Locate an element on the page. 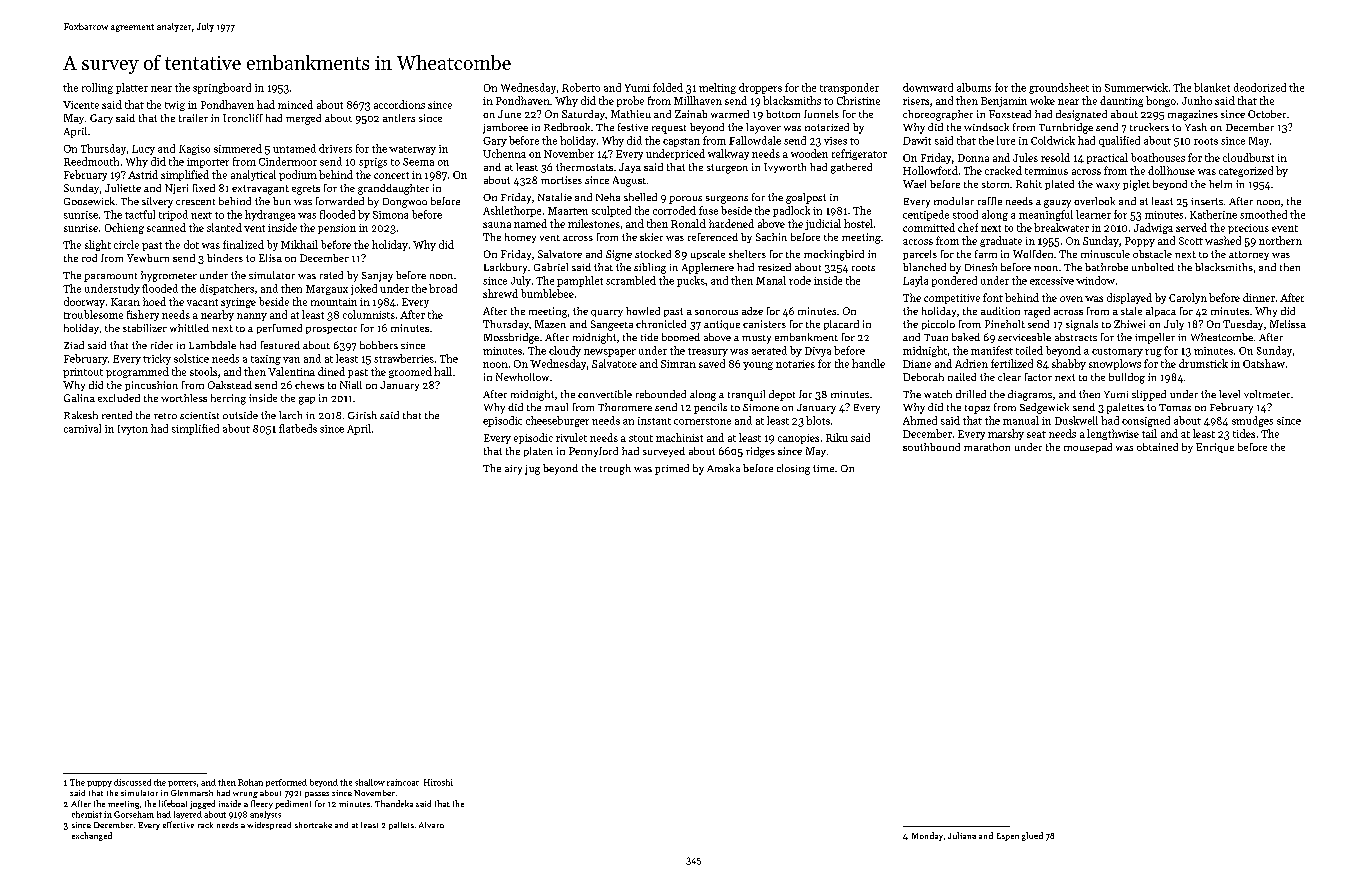 The width and height of the page is (1372, 887). cheeseburger is located at coordinates (557, 421).
